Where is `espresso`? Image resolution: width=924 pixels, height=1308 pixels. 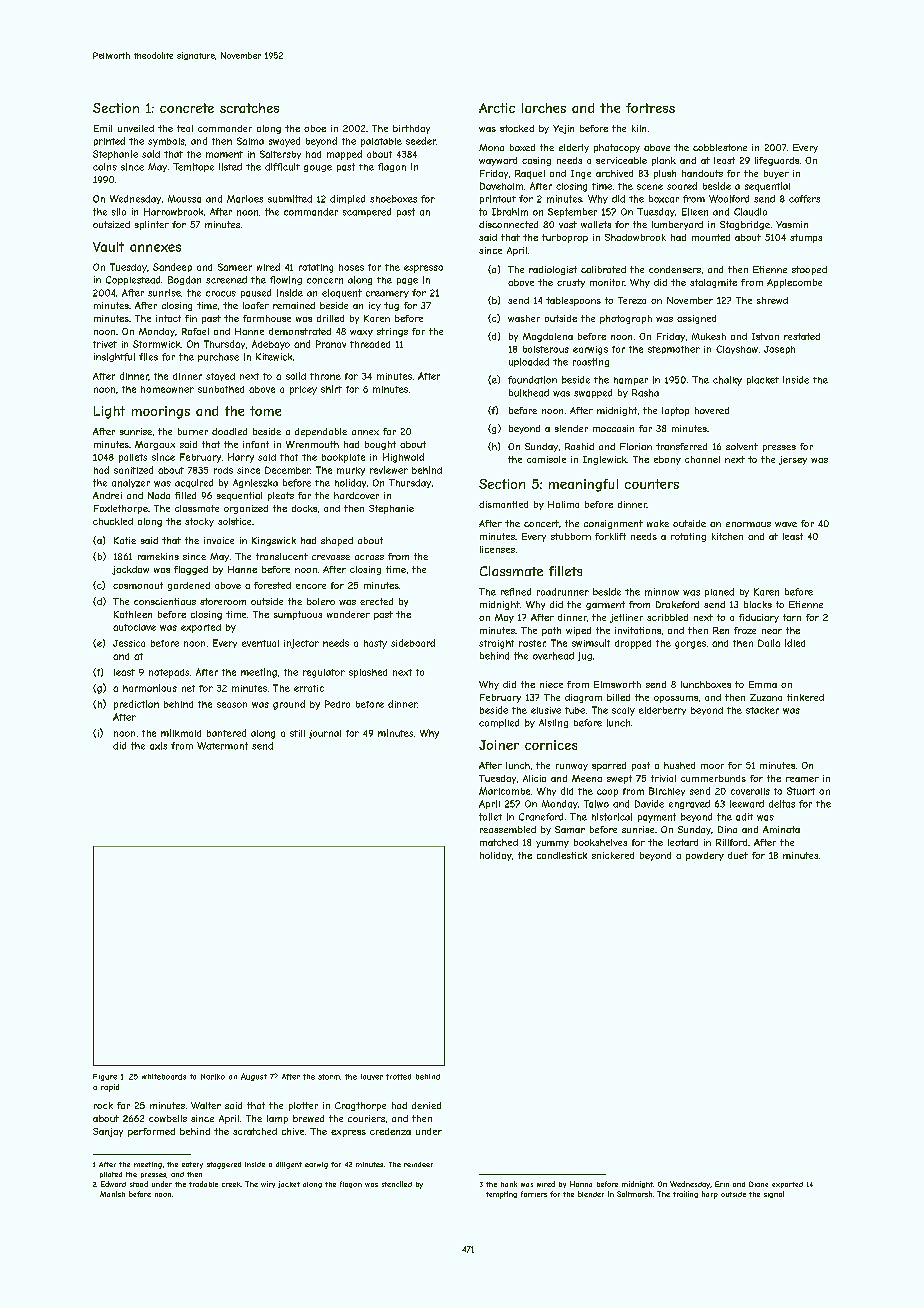
espresso is located at coordinates (423, 269).
